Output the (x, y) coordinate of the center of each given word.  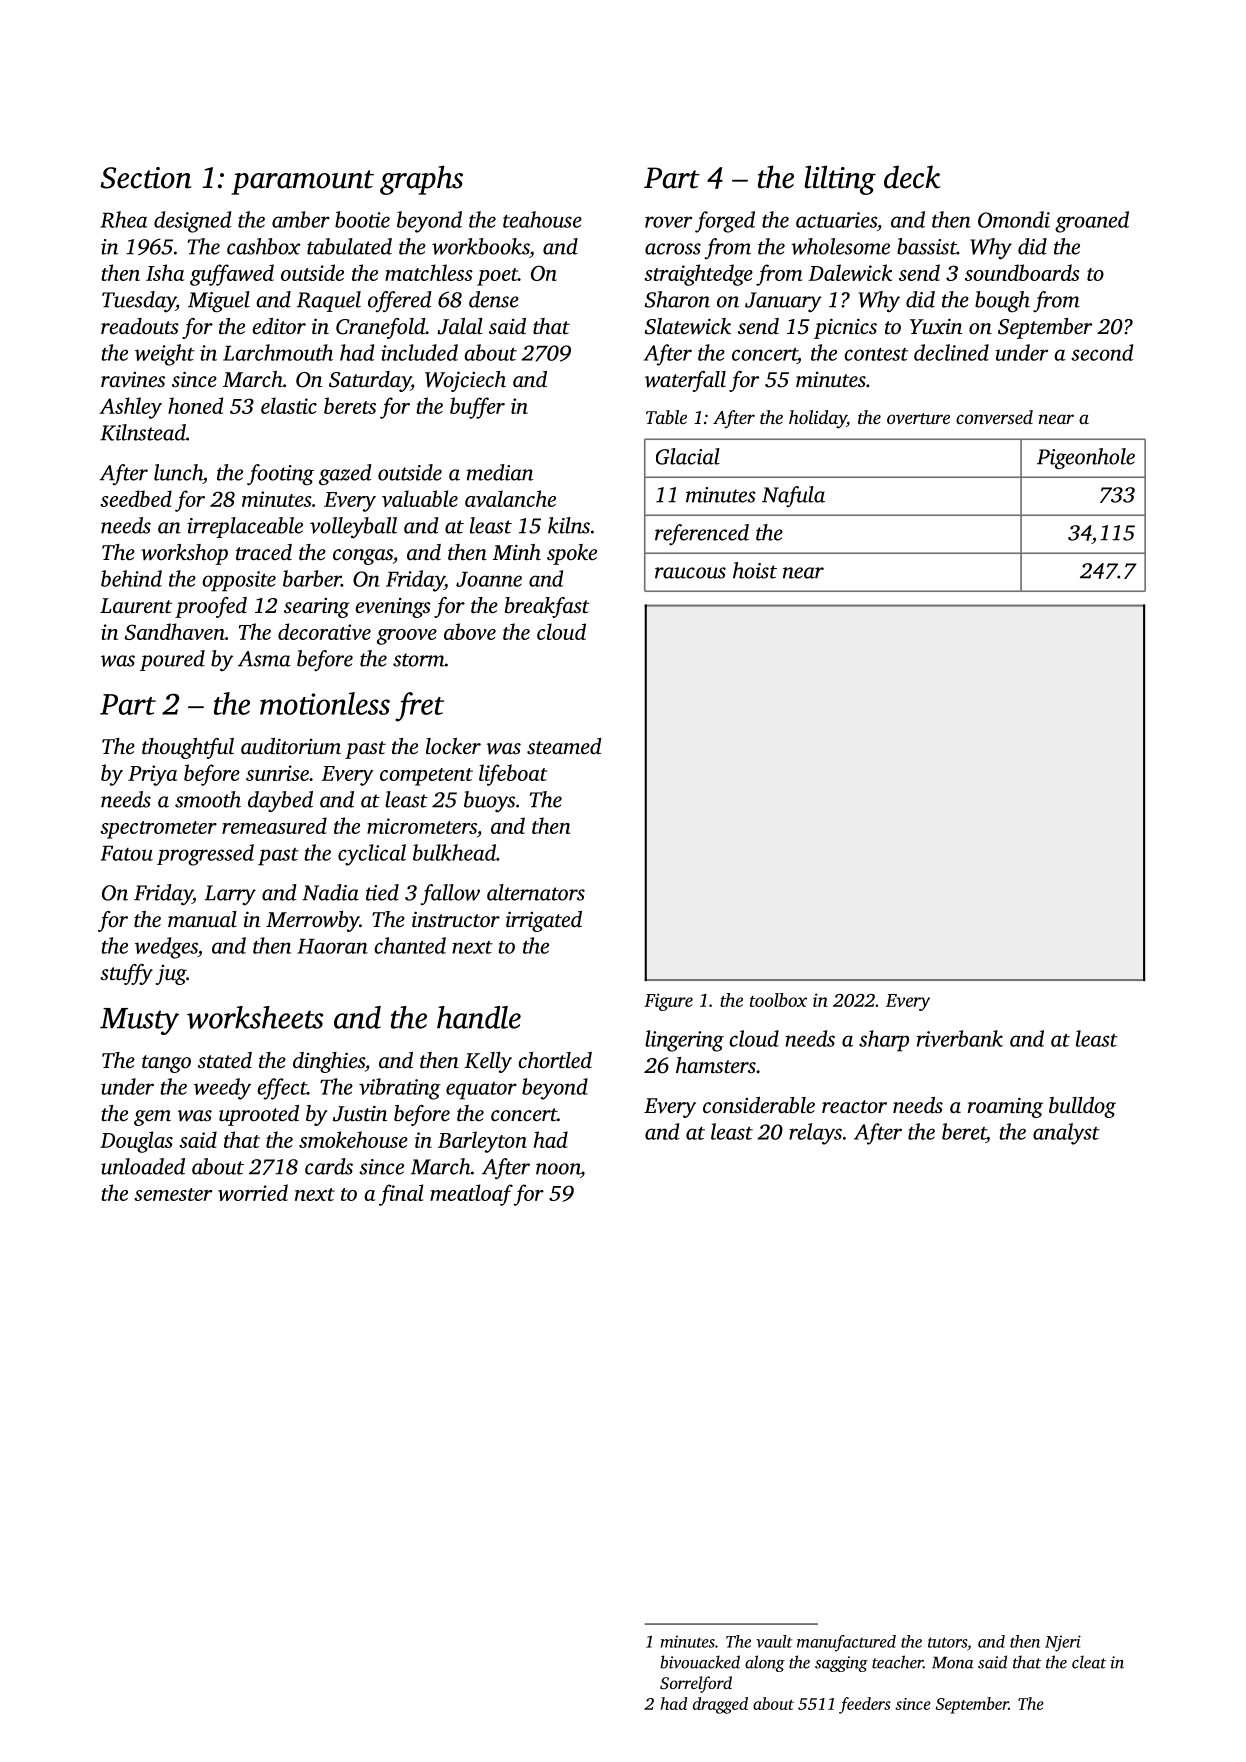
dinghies (329, 1062)
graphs (421, 180)
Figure (668, 1002)
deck (912, 177)
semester (173, 1194)
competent (426, 777)
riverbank (960, 1038)
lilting (840, 180)
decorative (324, 631)
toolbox (778, 1000)
